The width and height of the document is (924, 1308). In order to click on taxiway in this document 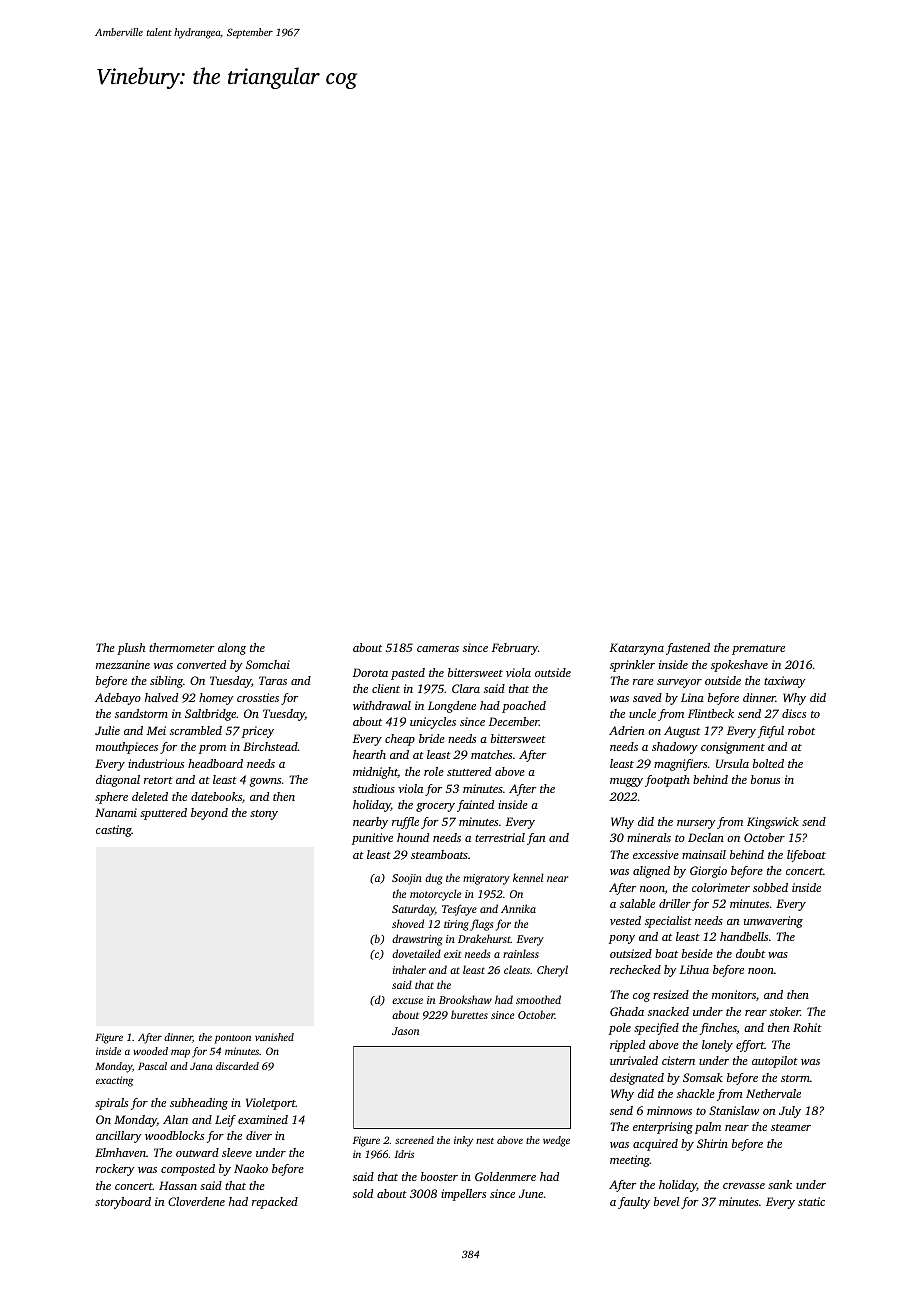, I will do `click(785, 682)`.
